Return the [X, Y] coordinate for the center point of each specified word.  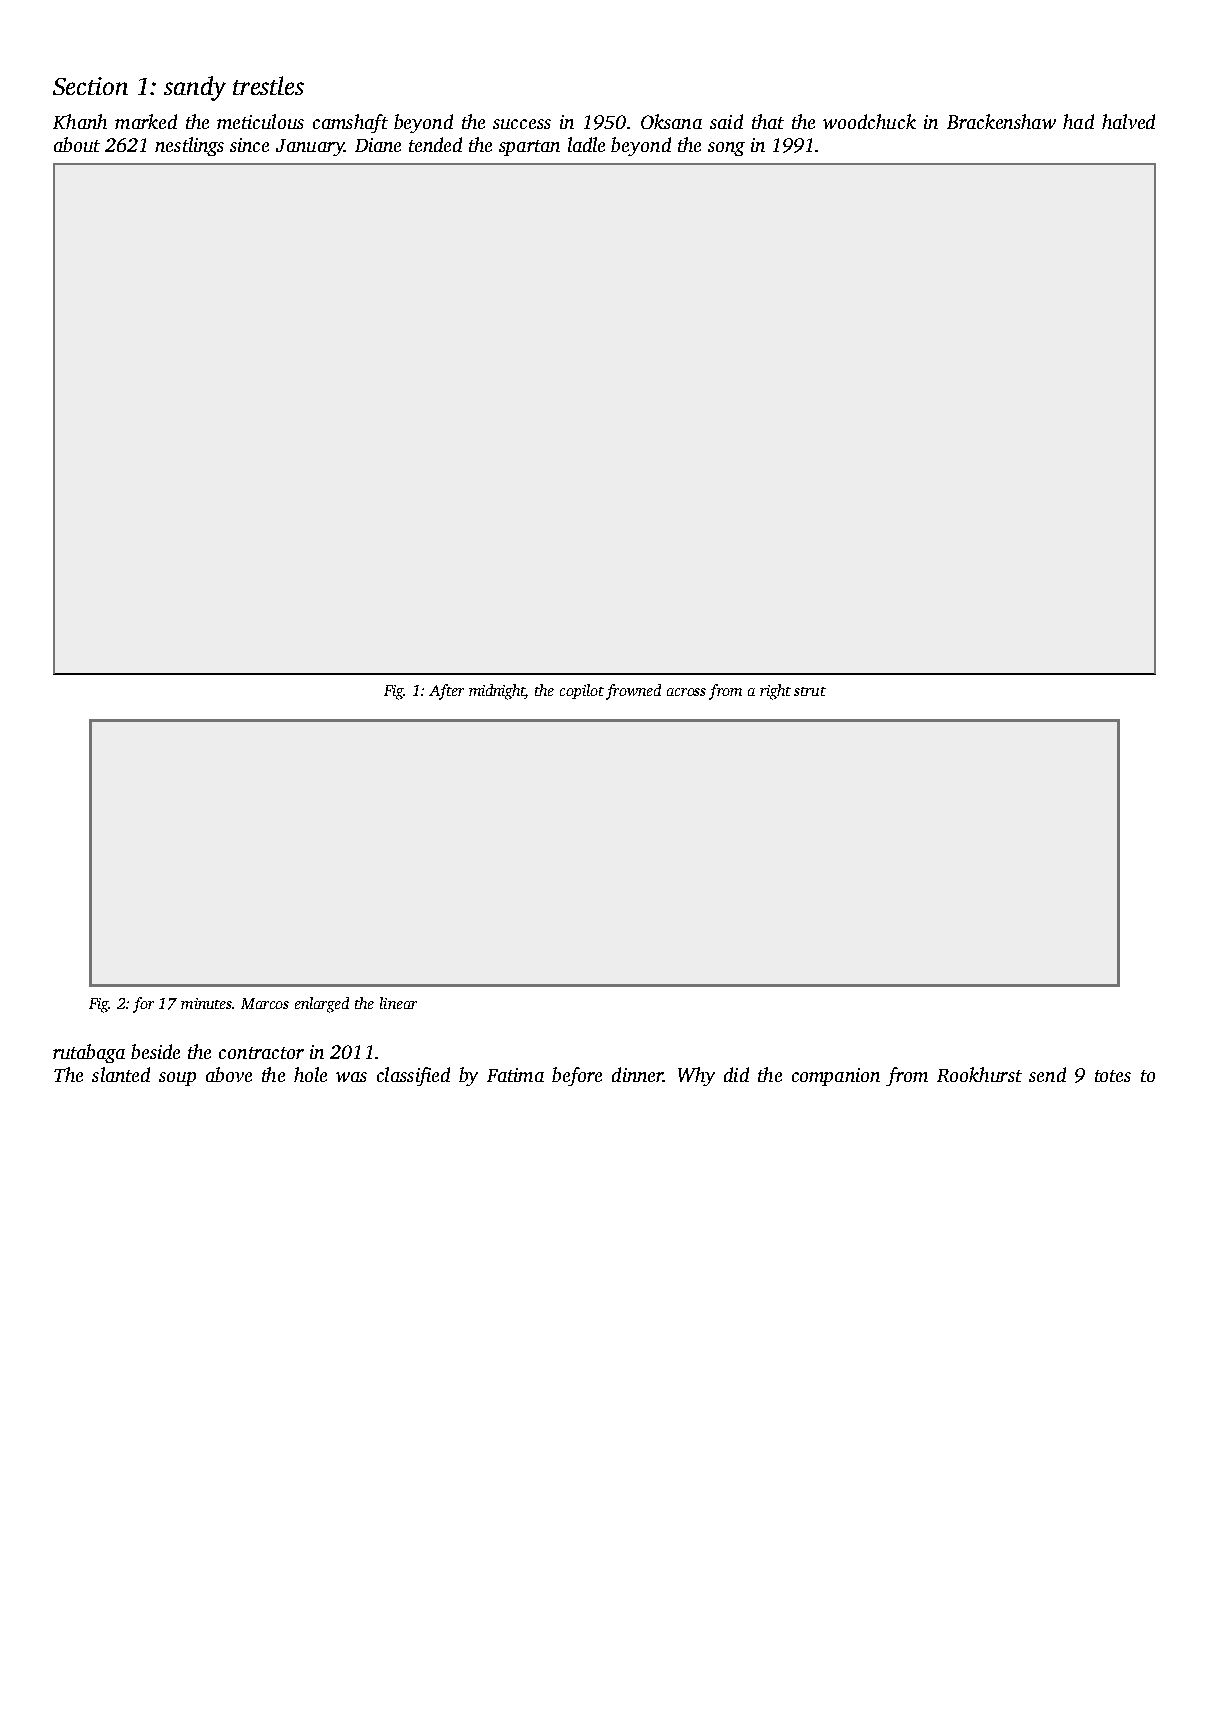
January [310, 147]
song [726, 149]
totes [1113, 1076]
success [522, 124]
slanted [121, 1074]
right [775, 692]
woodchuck [869, 121]
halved [1128, 121]
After [446, 692]
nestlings [189, 146]
